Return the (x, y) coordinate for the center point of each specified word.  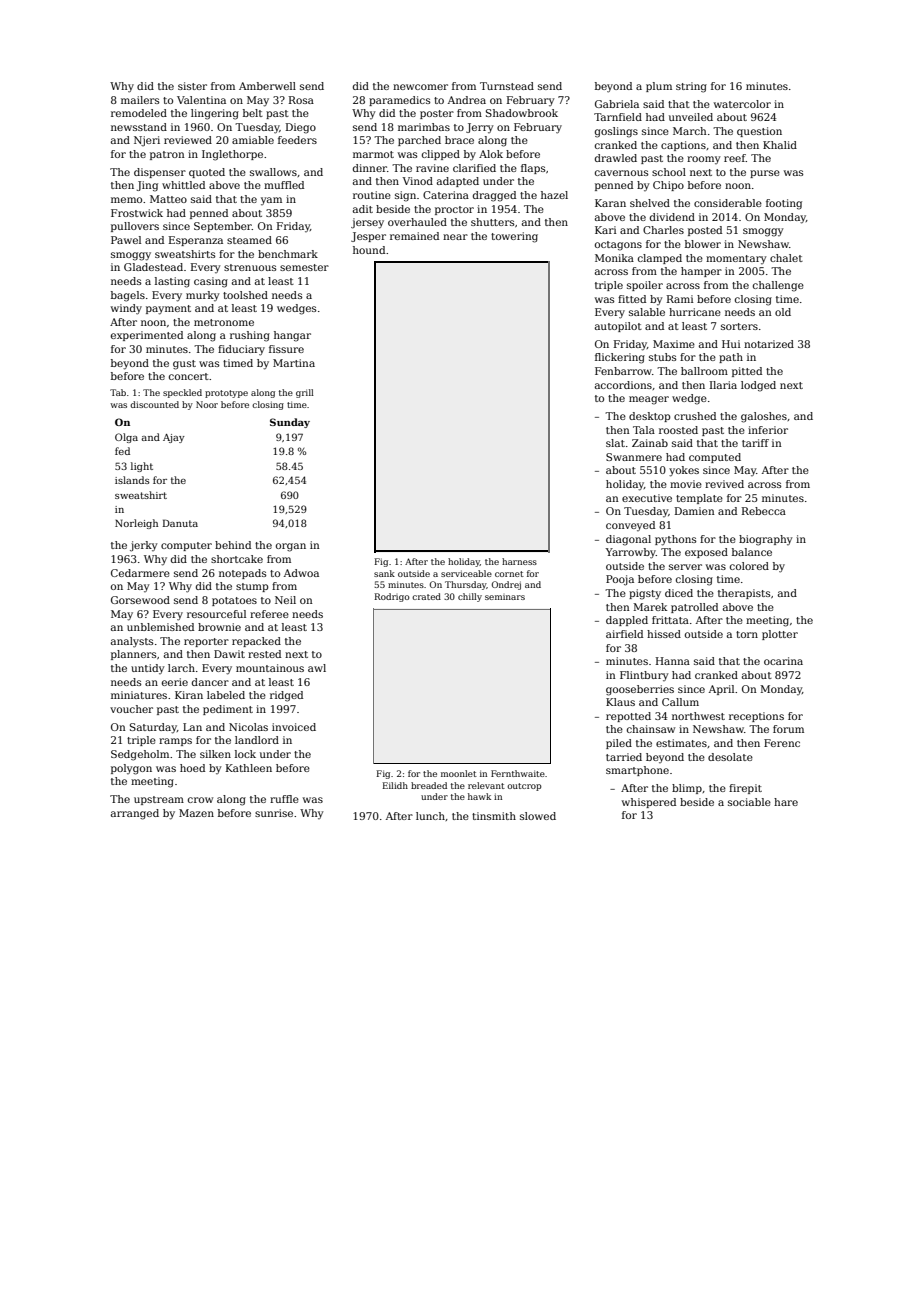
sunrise (274, 813)
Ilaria (723, 385)
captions (683, 146)
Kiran (189, 695)
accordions (623, 385)
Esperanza (196, 241)
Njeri (147, 141)
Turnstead (507, 86)
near (455, 237)
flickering (620, 358)
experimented (147, 336)
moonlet (459, 773)
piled (619, 744)
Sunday (290, 423)
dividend (672, 217)
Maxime (674, 344)
